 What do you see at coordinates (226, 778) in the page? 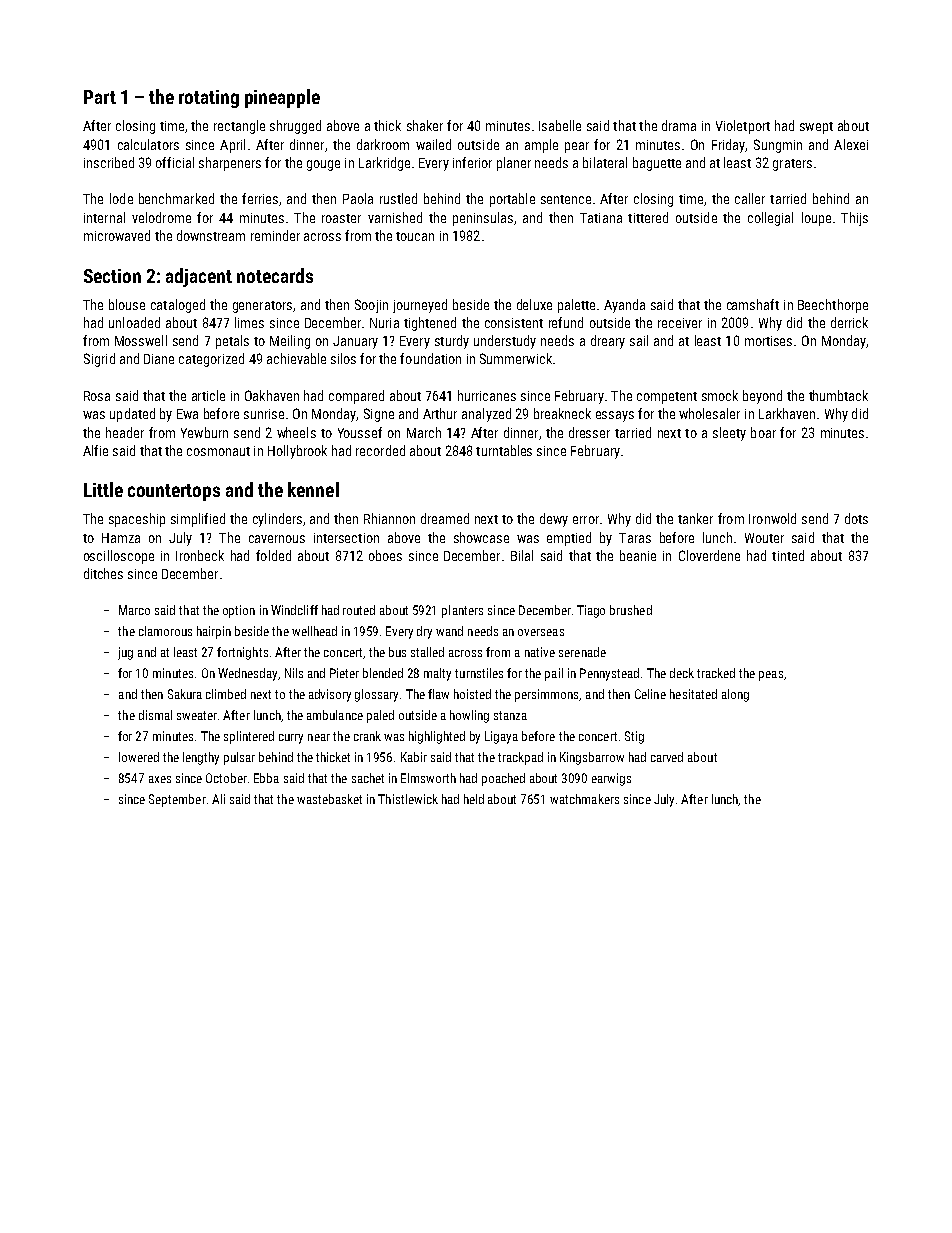
I see `October` at bounding box center [226, 778].
